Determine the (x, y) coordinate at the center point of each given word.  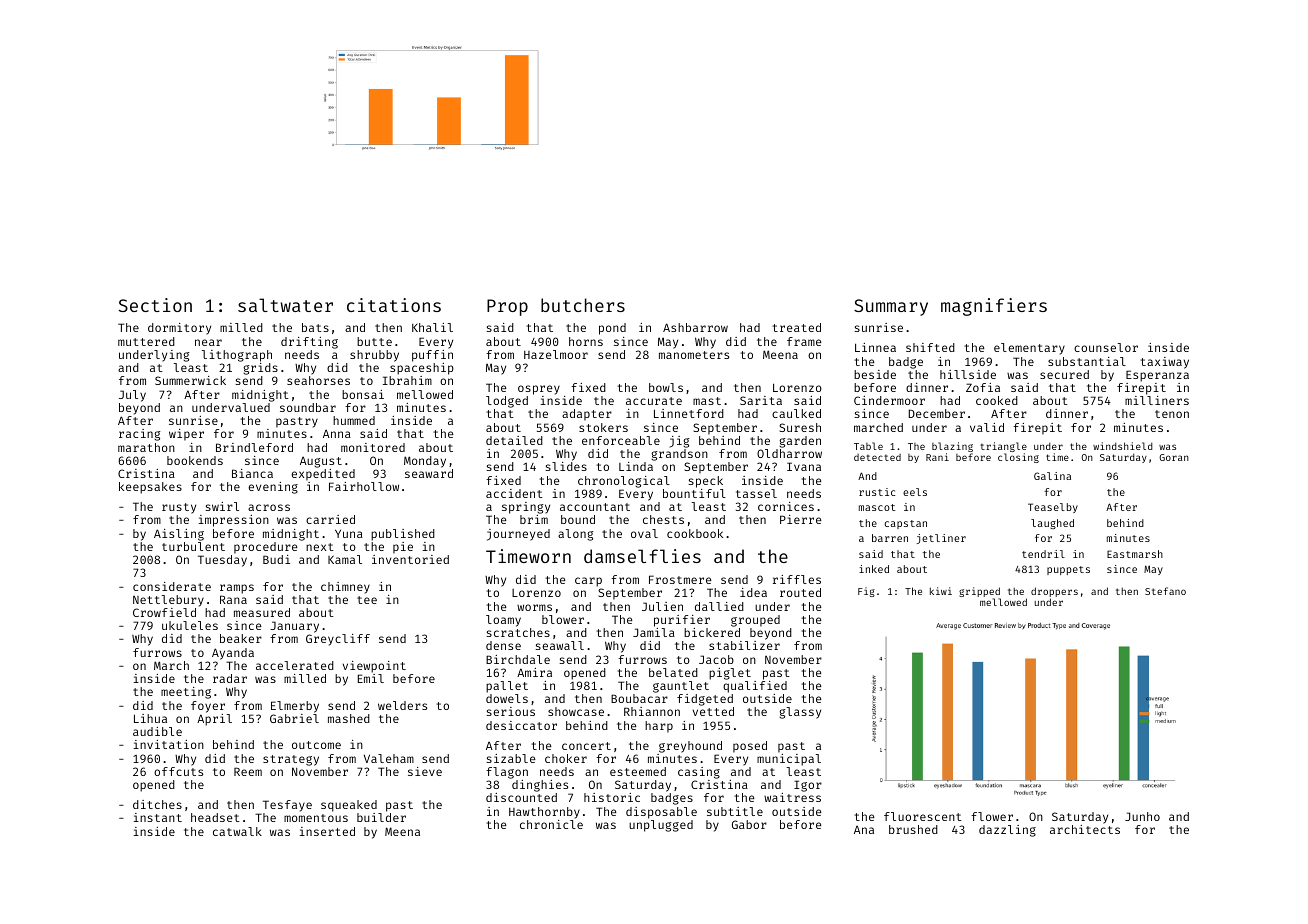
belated (673, 672)
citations (394, 305)
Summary (891, 307)
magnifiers (994, 307)
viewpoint (374, 667)
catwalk (237, 831)
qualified (755, 687)
